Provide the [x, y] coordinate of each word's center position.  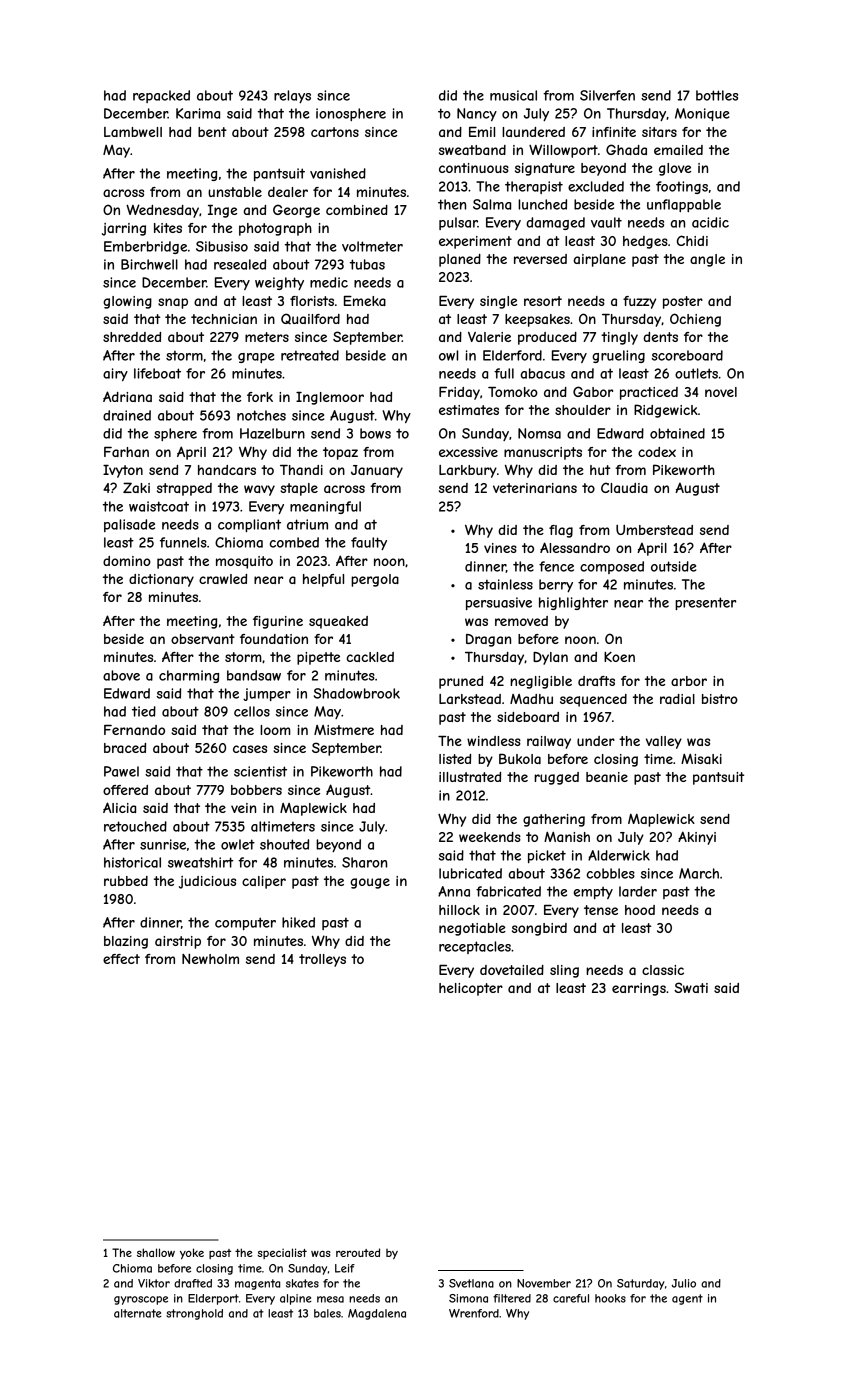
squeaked [338, 622]
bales [327, 1313]
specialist [282, 1253]
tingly [619, 338]
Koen [619, 657]
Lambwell [133, 132]
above [121, 675]
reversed [540, 259]
